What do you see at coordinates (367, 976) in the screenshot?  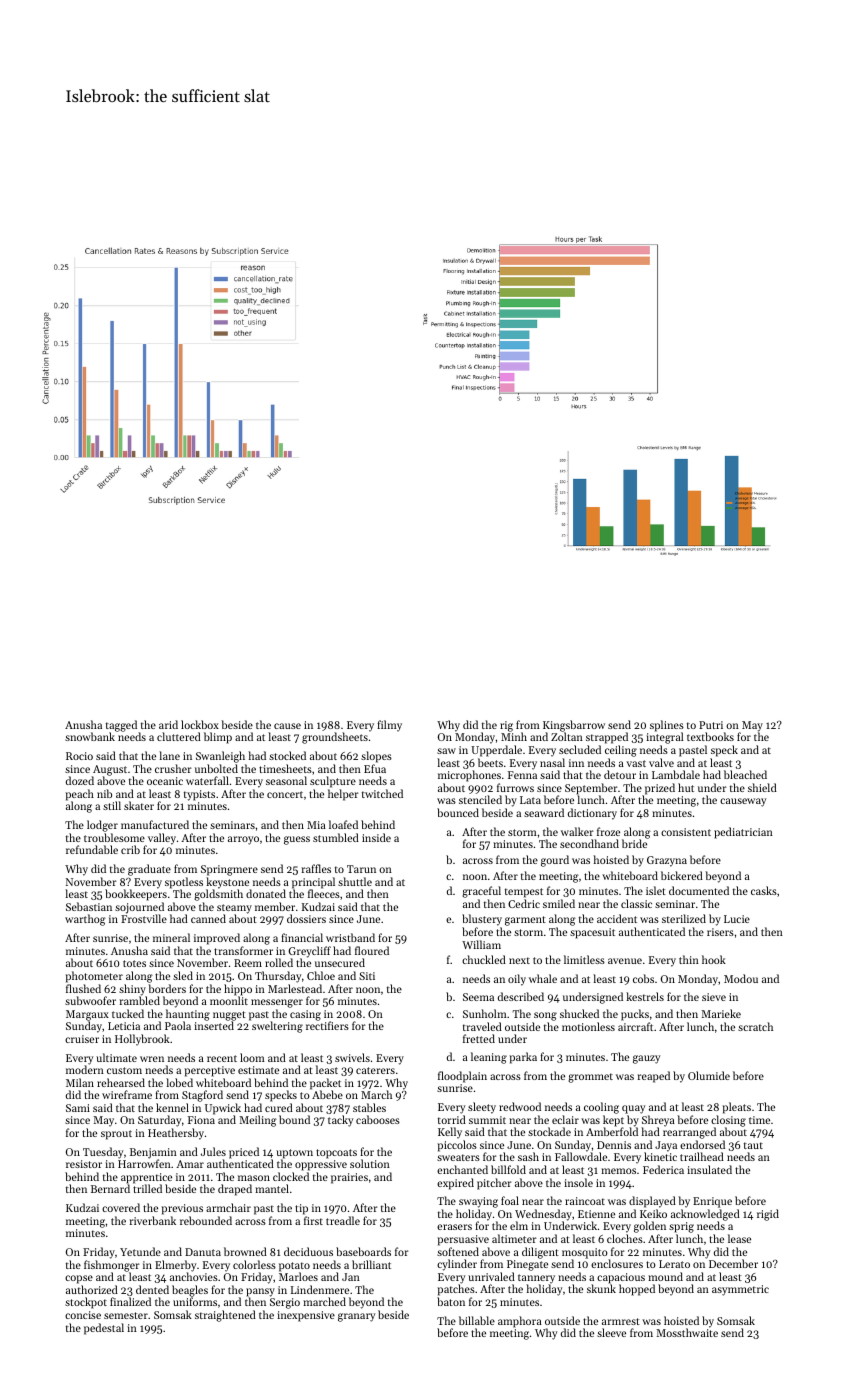 I see `Siti` at bounding box center [367, 976].
